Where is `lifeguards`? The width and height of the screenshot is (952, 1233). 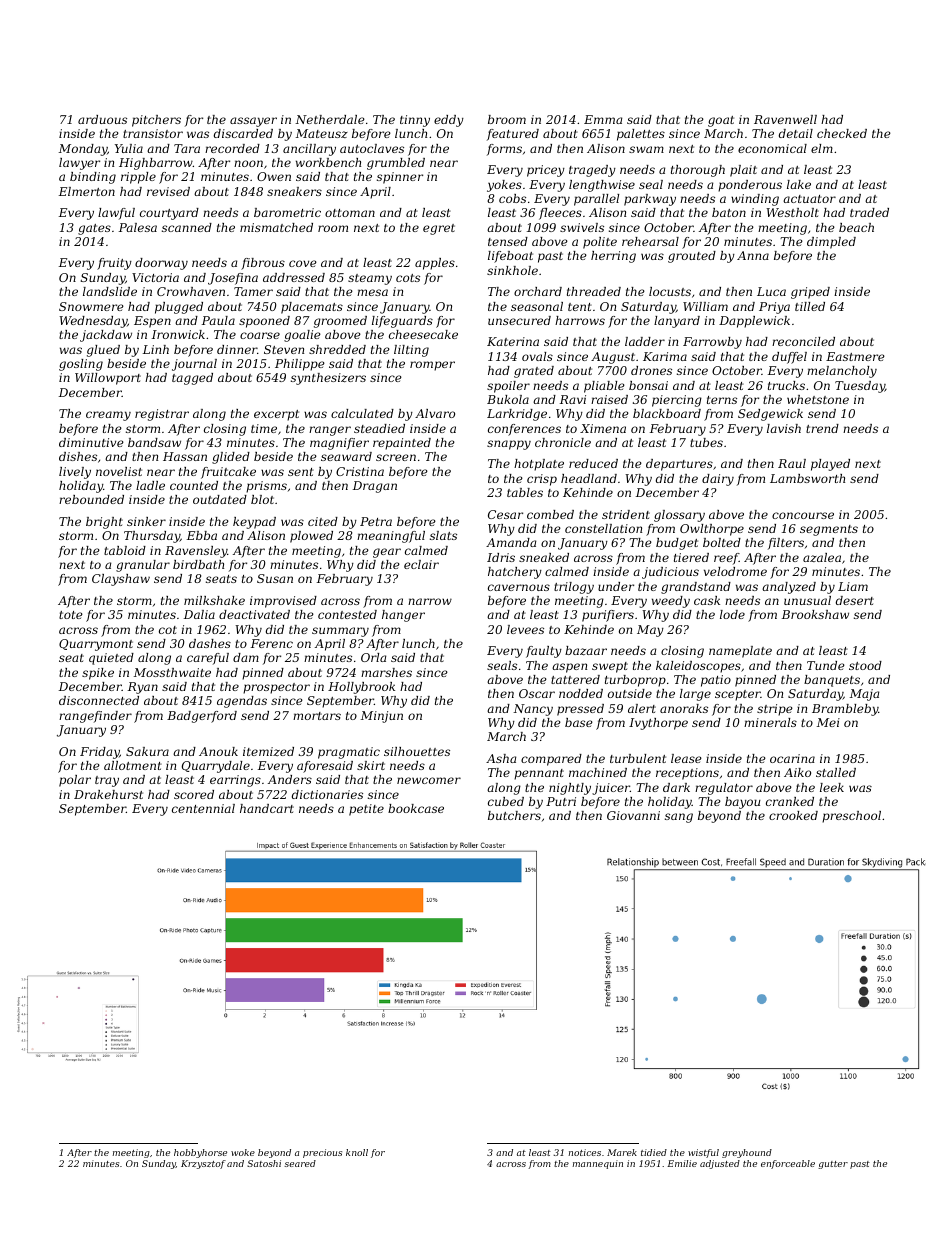 lifeguards is located at coordinates (402, 322).
